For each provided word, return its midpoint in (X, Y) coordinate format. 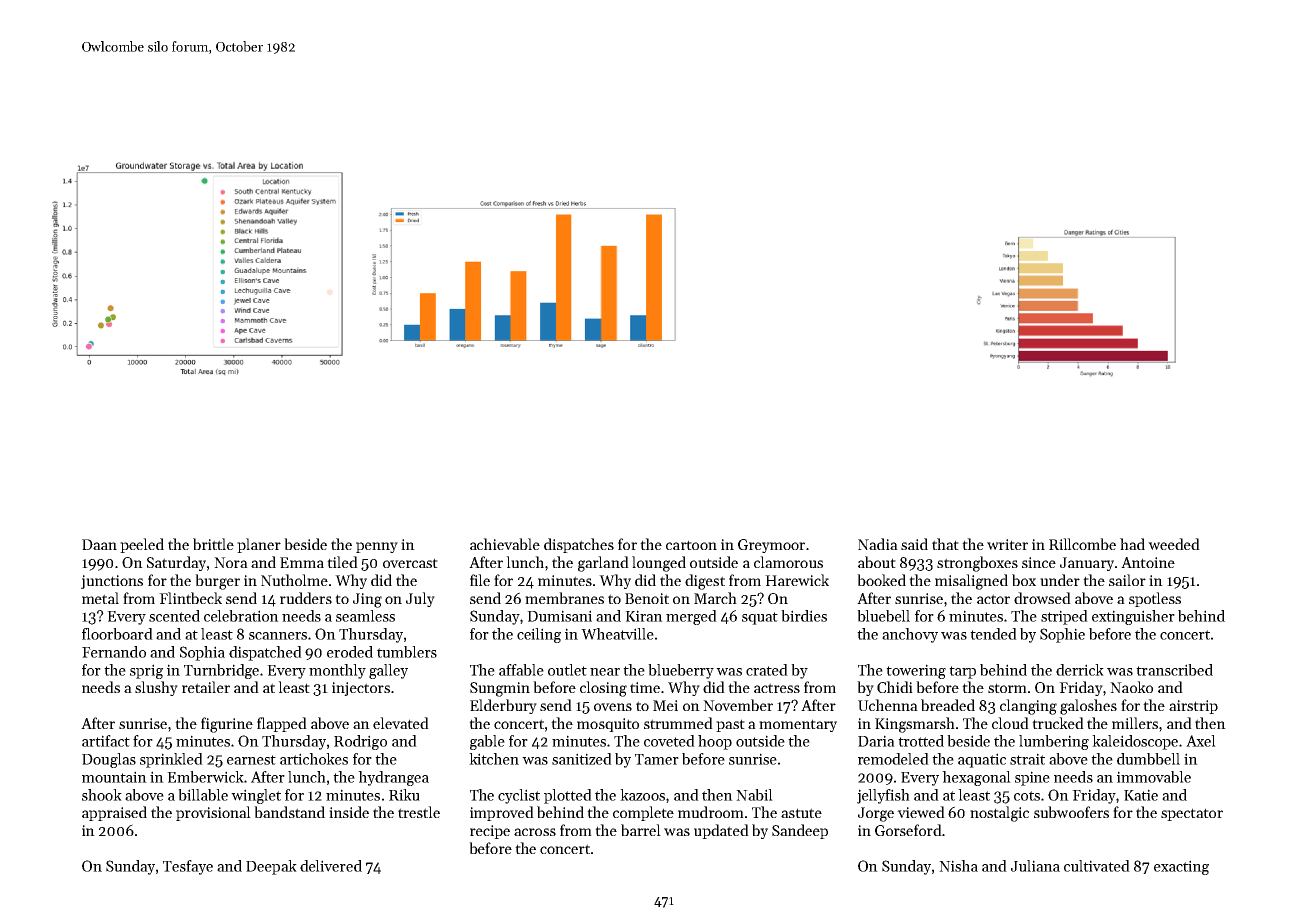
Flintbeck (190, 598)
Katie (1141, 795)
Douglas (109, 760)
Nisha (958, 866)
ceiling (539, 635)
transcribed (1174, 670)
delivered (331, 866)
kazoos (642, 795)
